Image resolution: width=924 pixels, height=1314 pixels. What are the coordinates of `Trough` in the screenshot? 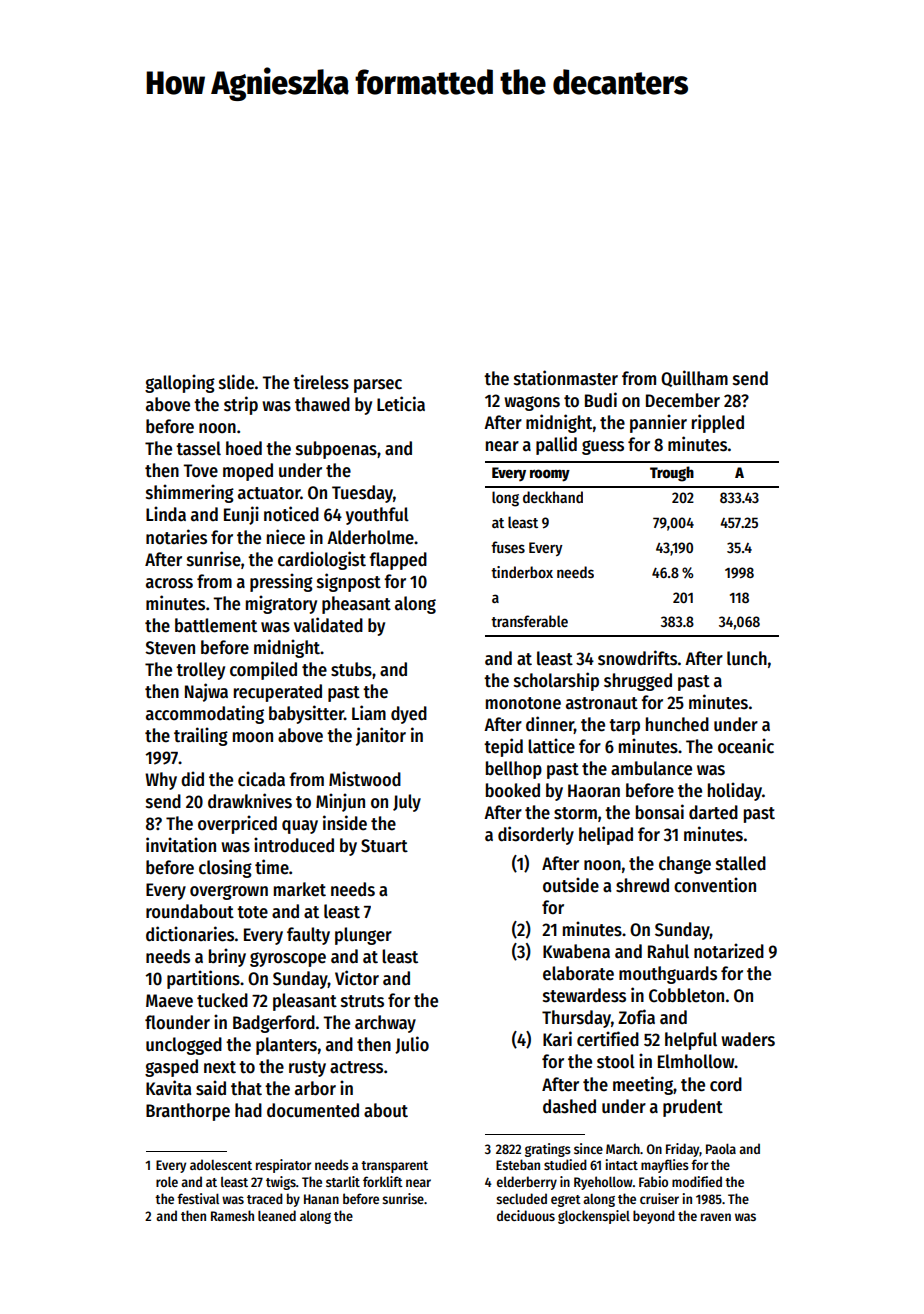 It's located at (672, 474).
